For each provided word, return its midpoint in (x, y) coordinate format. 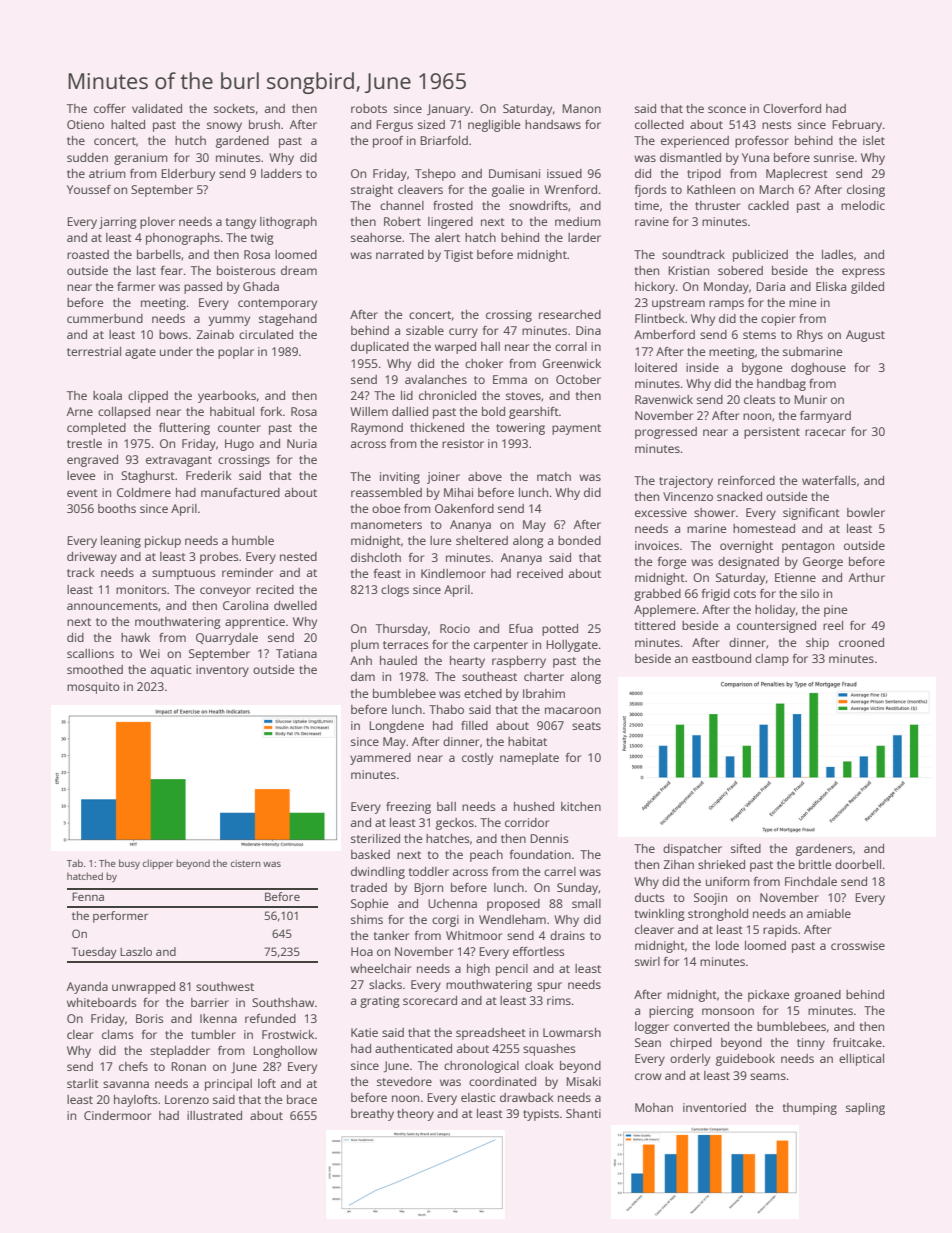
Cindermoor (117, 1115)
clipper (158, 864)
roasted (88, 254)
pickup (163, 542)
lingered (450, 223)
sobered (740, 270)
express (863, 273)
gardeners (824, 850)
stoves (523, 396)
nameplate (529, 759)
